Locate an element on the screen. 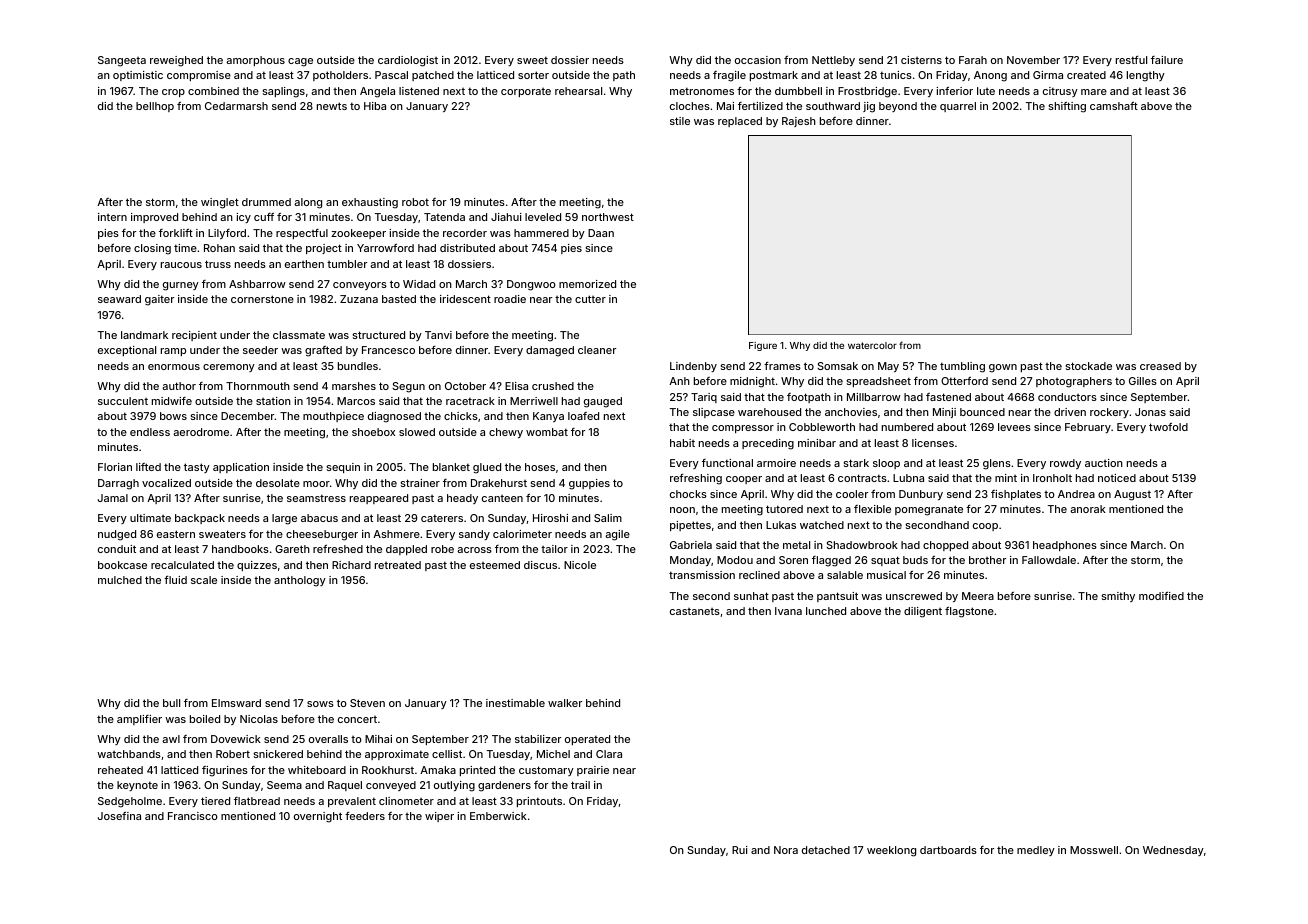 Image resolution: width=1308 pixels, height=924 pixels. Mai is located at coordinates (725, 106).
